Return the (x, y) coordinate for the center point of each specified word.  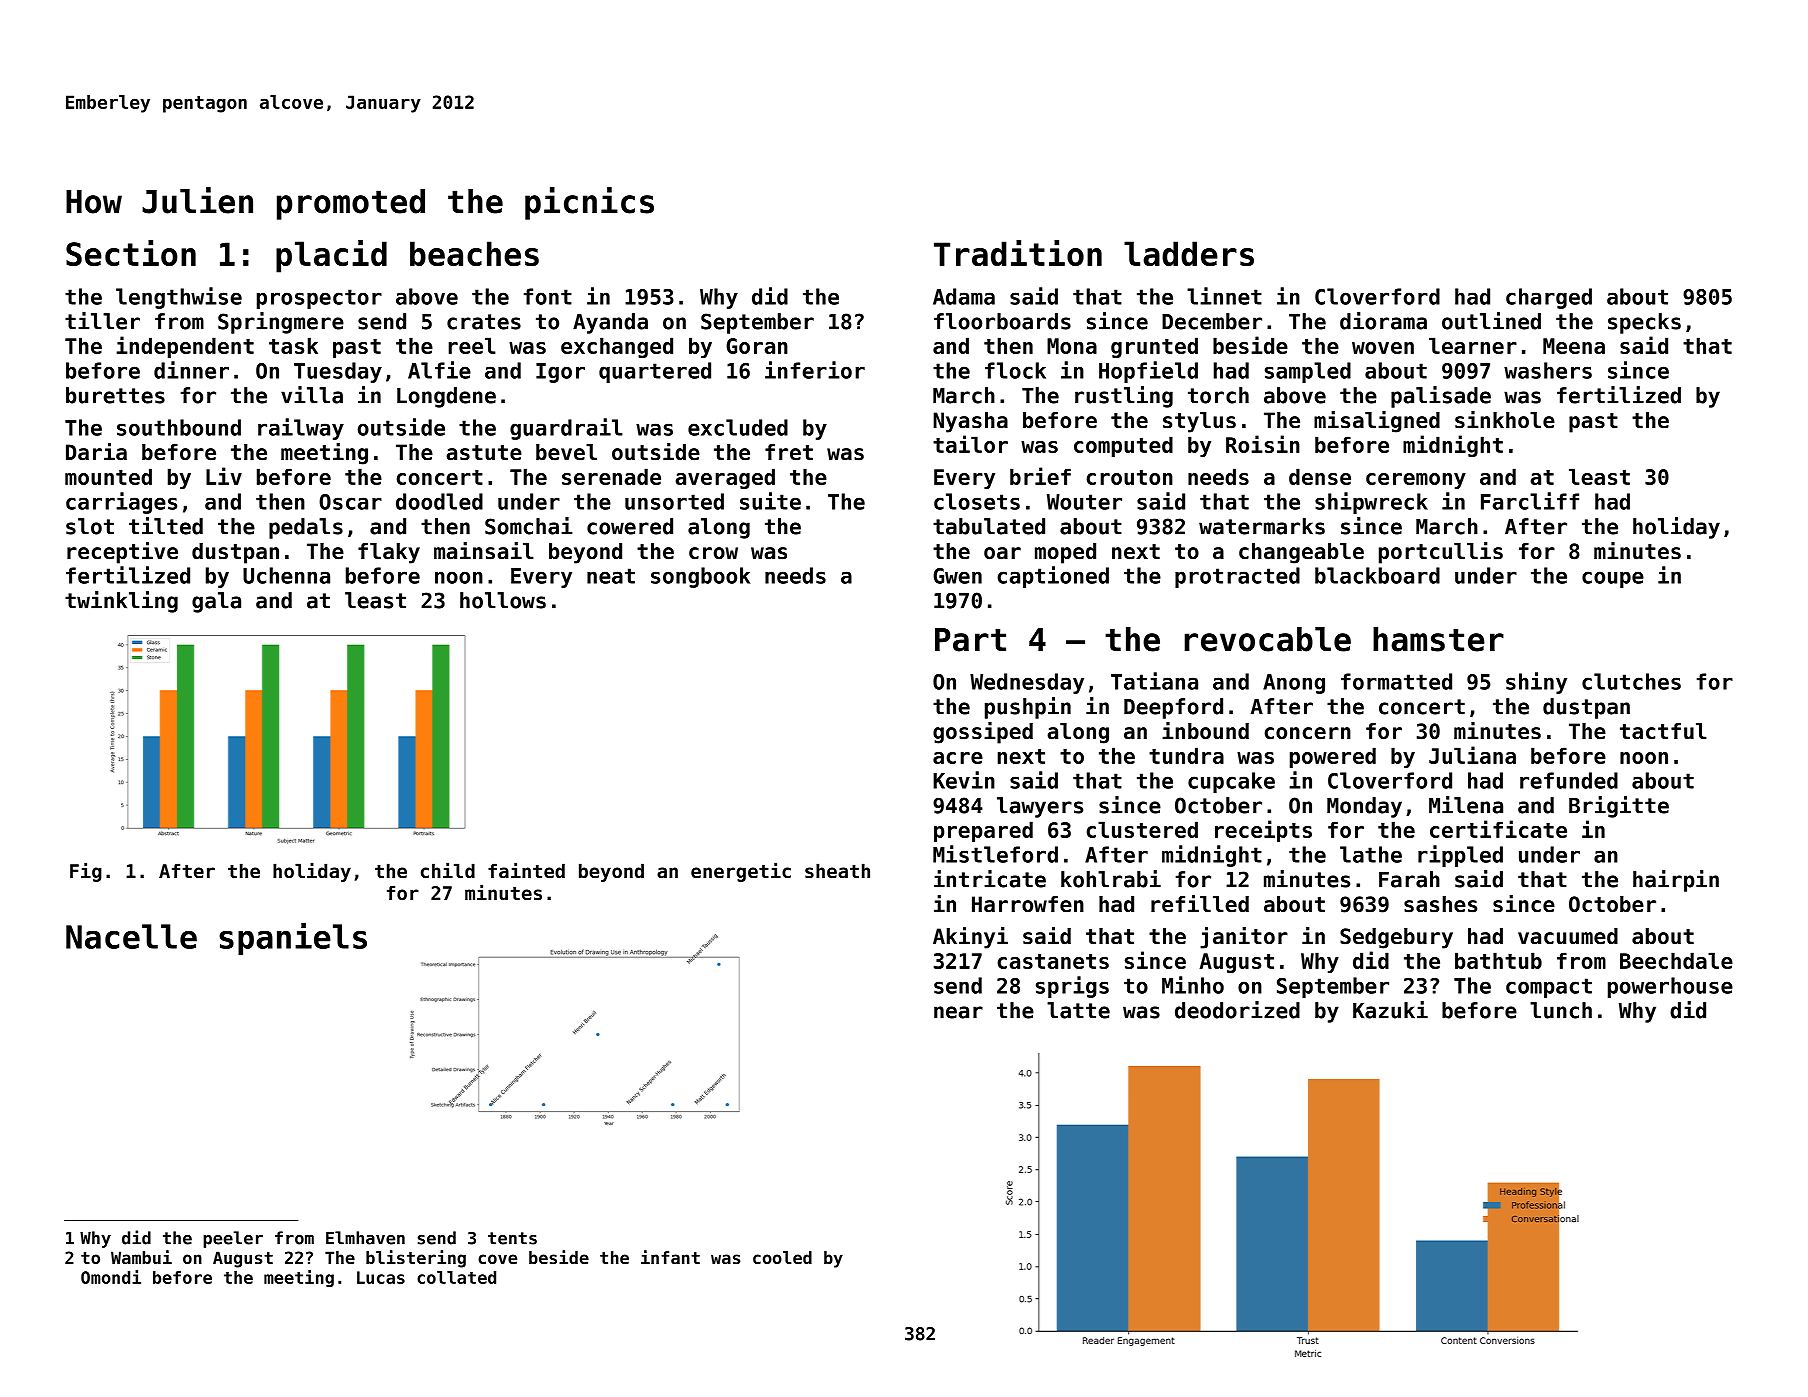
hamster (1438, 639)
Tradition (1018, 253)
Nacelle (131, 936)
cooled (782, 1257)
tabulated (989, 526)
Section (131, 253)
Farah (1409, 879)
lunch (1561, 1010)
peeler (233, 1239)
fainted (526, 870)
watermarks (1262, 526)
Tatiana (1154, 681)
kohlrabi (1111, 879)
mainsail (484, 551)
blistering (416, 1259)
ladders (1189, 253)
